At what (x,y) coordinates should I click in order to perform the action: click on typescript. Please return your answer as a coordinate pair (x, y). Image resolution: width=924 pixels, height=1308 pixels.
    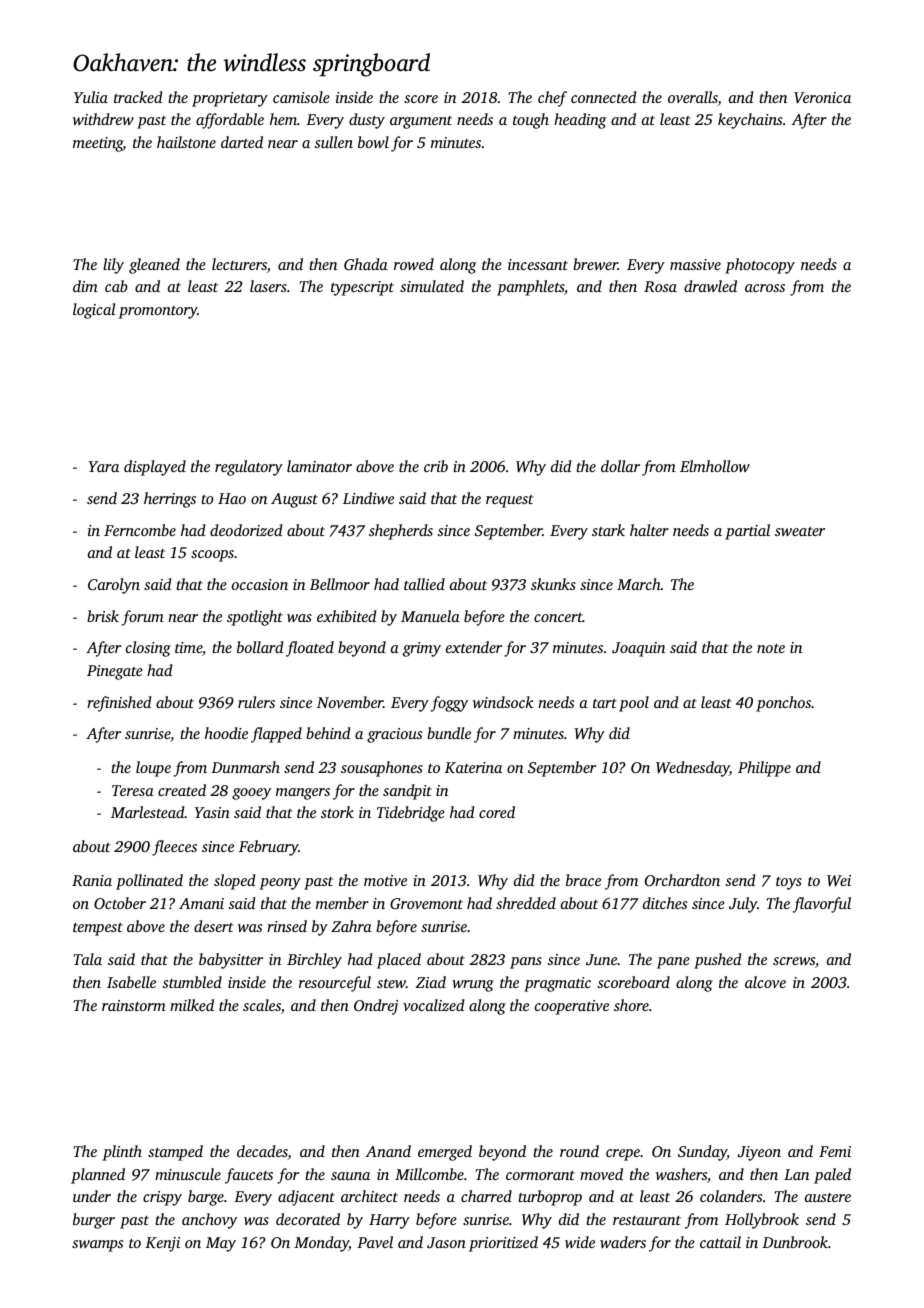
    Looking at the image, I should click on (362, 288).
